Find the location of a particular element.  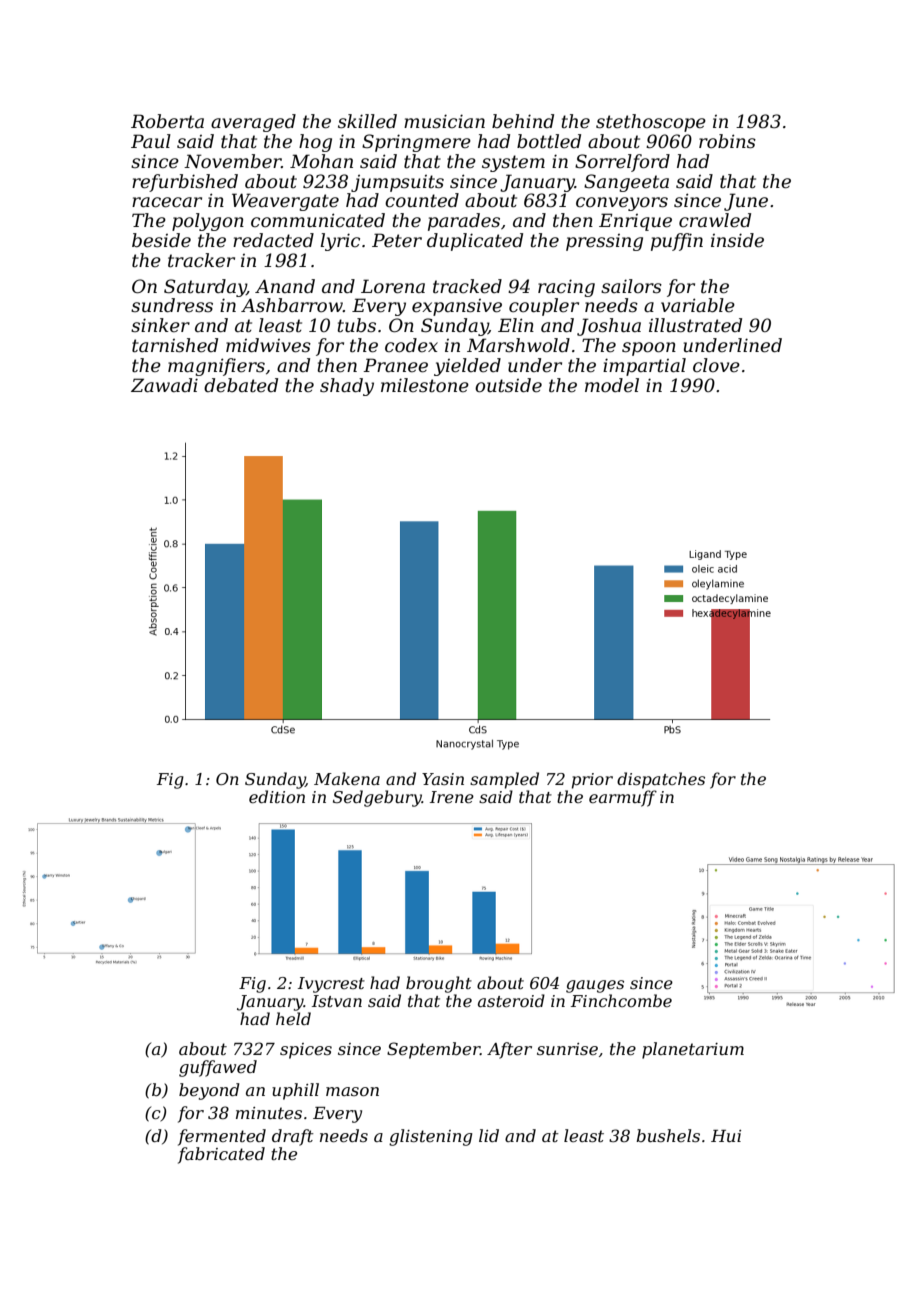

fabricated is located at coordinates (221, 1155).
